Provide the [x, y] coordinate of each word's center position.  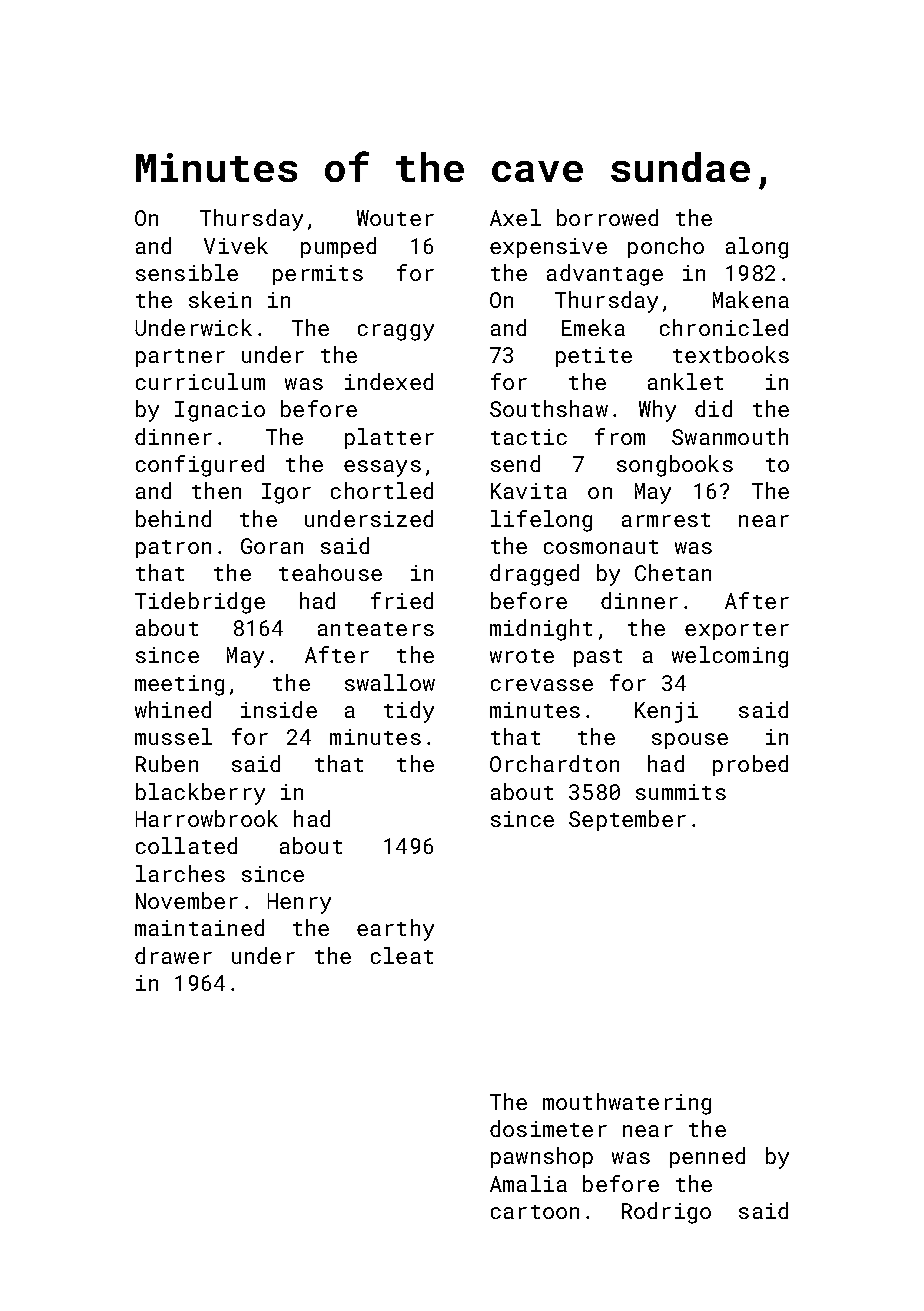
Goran [272, 546]
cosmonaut [601, 547]
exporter [737, 631]
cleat [402, 955]
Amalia [528, 1183]
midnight [541, 630]
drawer [173, 955]
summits [681, 792]
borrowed [607, 217]
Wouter [395, 218]
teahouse [330, 572]
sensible [187, 272]
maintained [199, 927]
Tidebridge [200, 603]
